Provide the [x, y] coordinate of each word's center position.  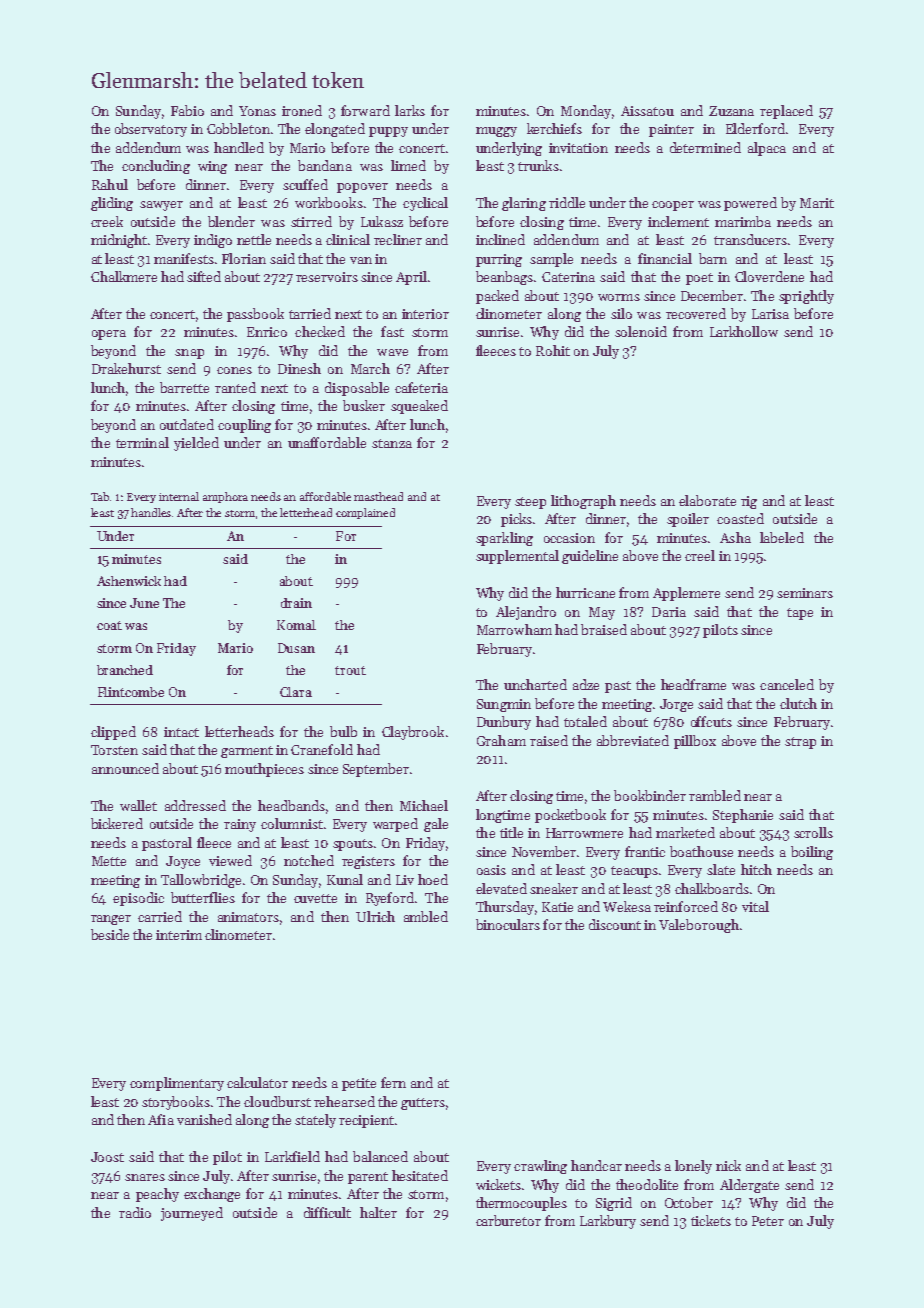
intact [181, 732]
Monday [586, 112]
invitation [578, 148]
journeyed [192, 1214]
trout [350, 670]
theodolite [647, 1184]
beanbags [504, 278]
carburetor [508, 1220]
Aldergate [749, 1186]
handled [239, 147]
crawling [540, 1167]
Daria [669, 612]
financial [665, 258]
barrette [184, 387]
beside [110, 934]
